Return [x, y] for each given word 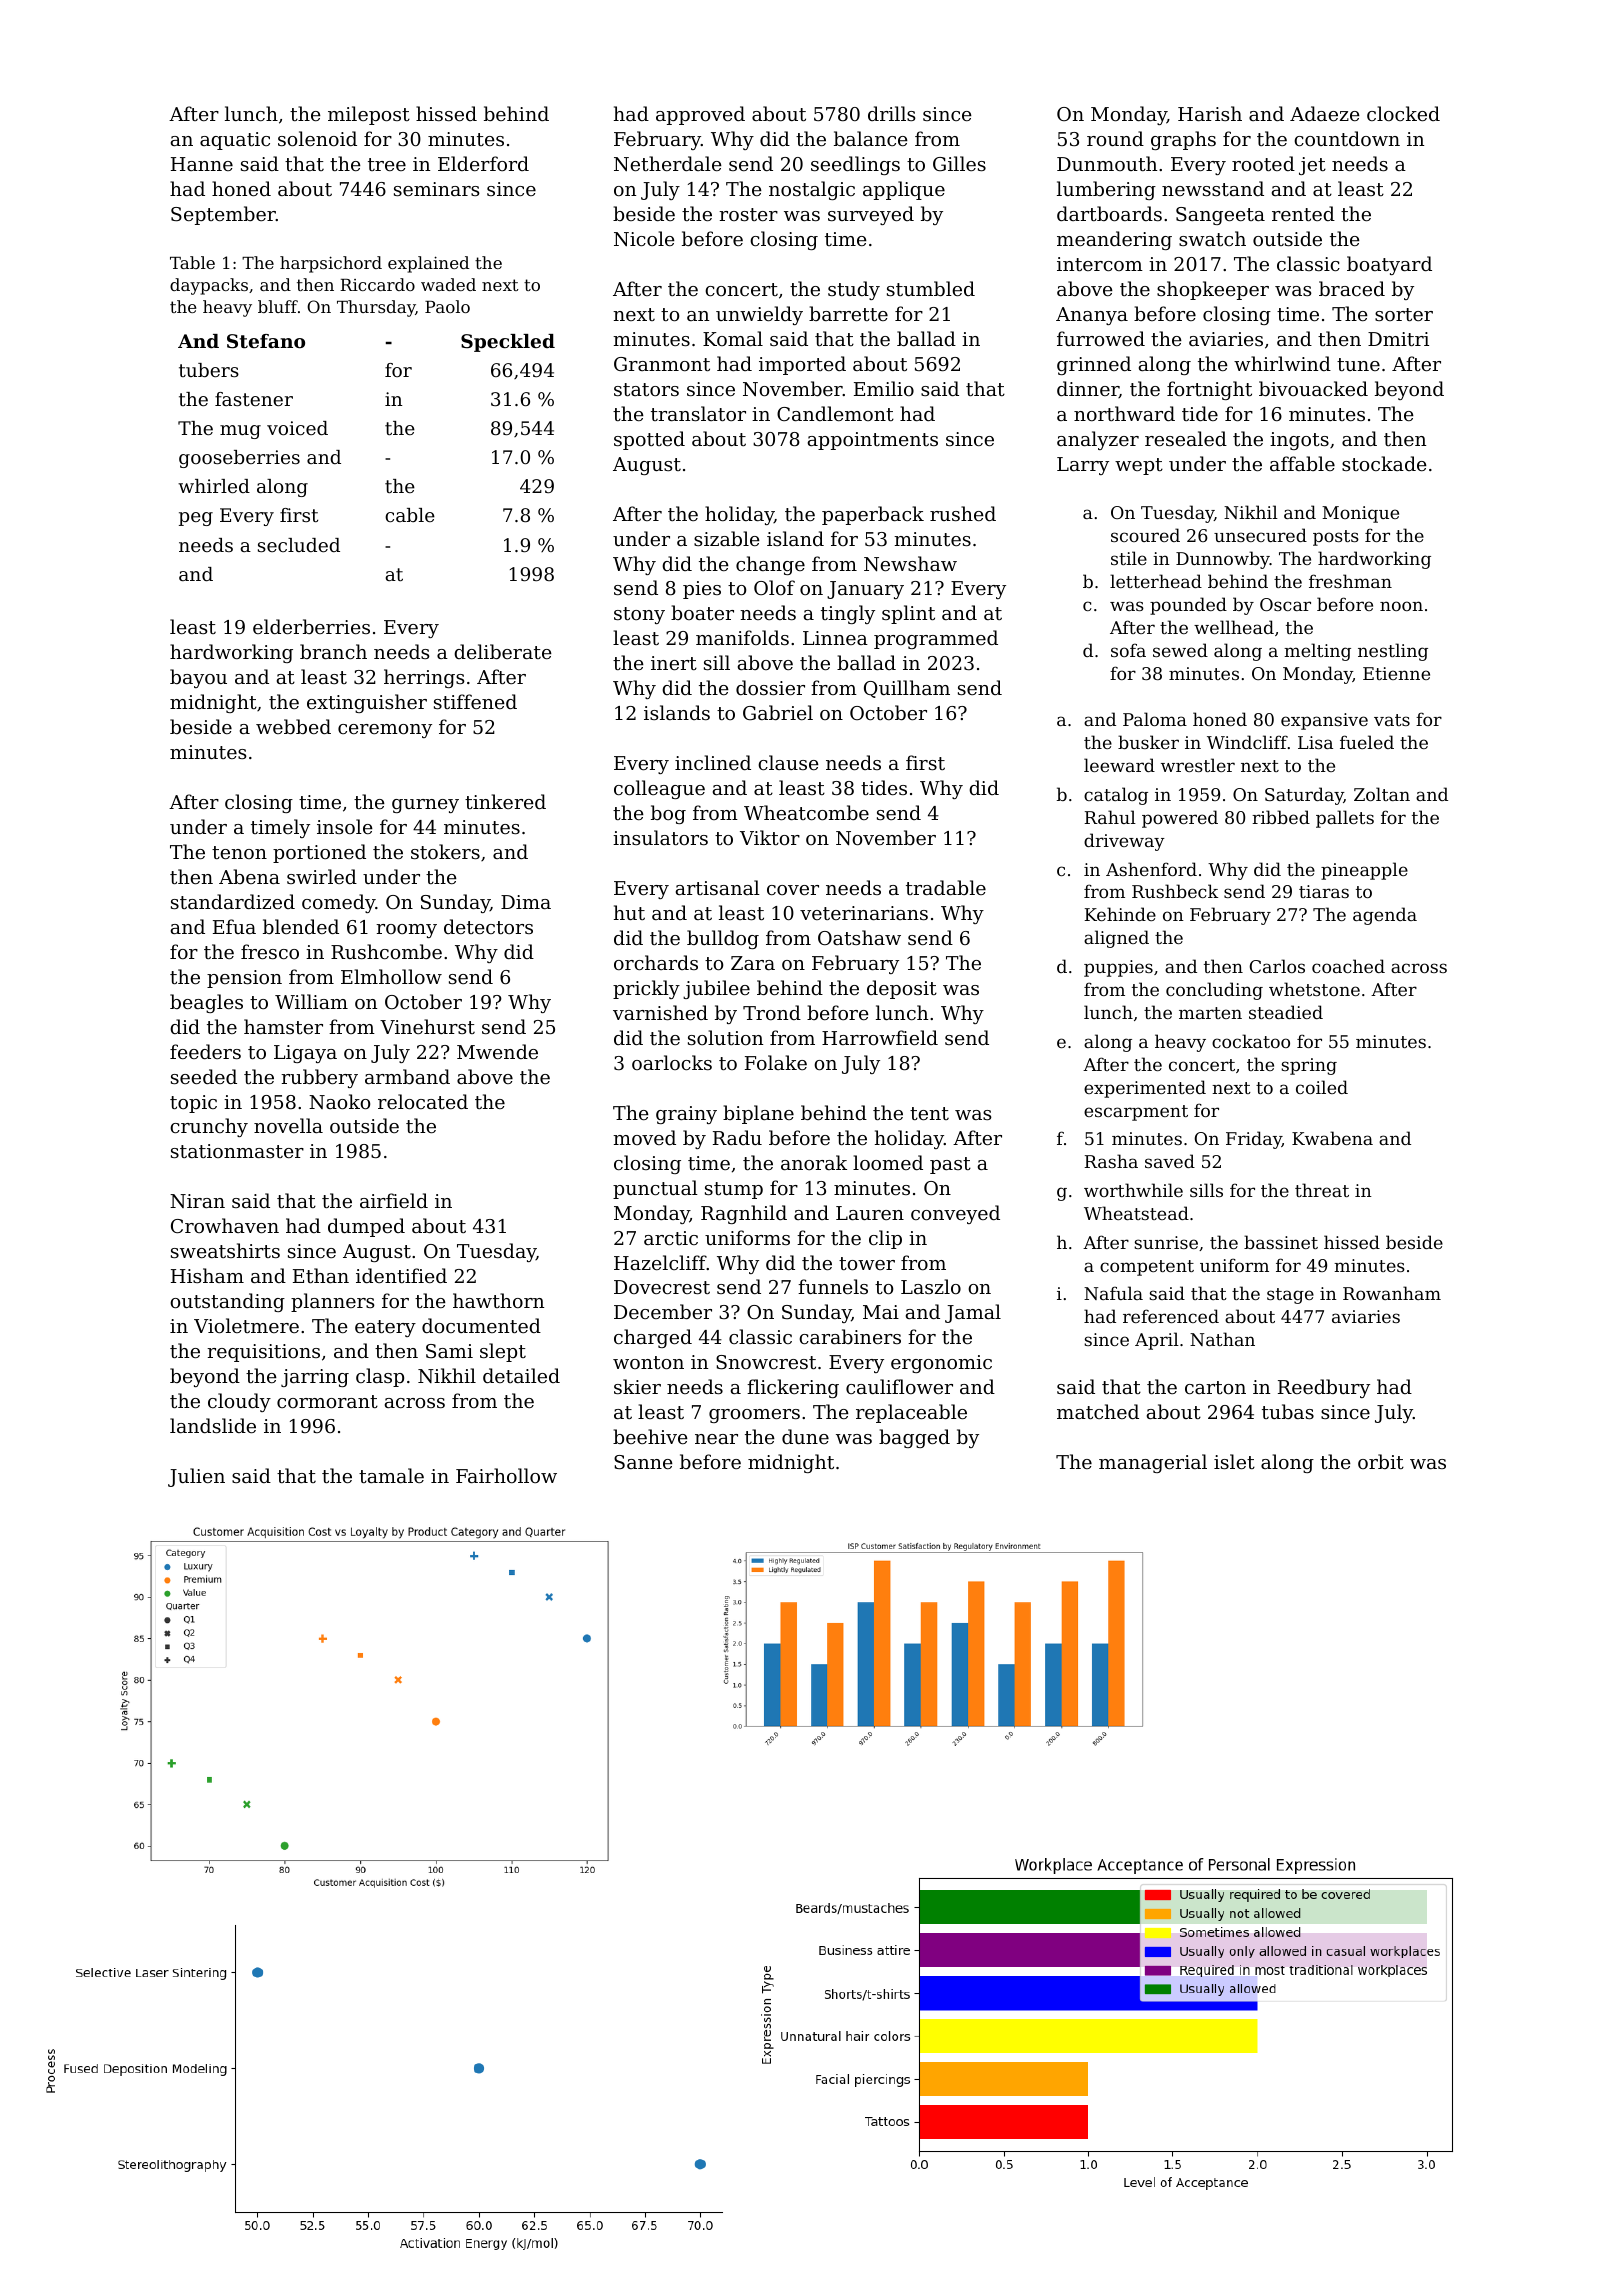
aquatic [235, 141]
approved [700, 115]
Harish [1210, 113]
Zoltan [1382, 794]
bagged [914, 1438]
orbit [1381, 1461]
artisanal [718, 887]
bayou [198, 678]
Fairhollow [506, 1475]
